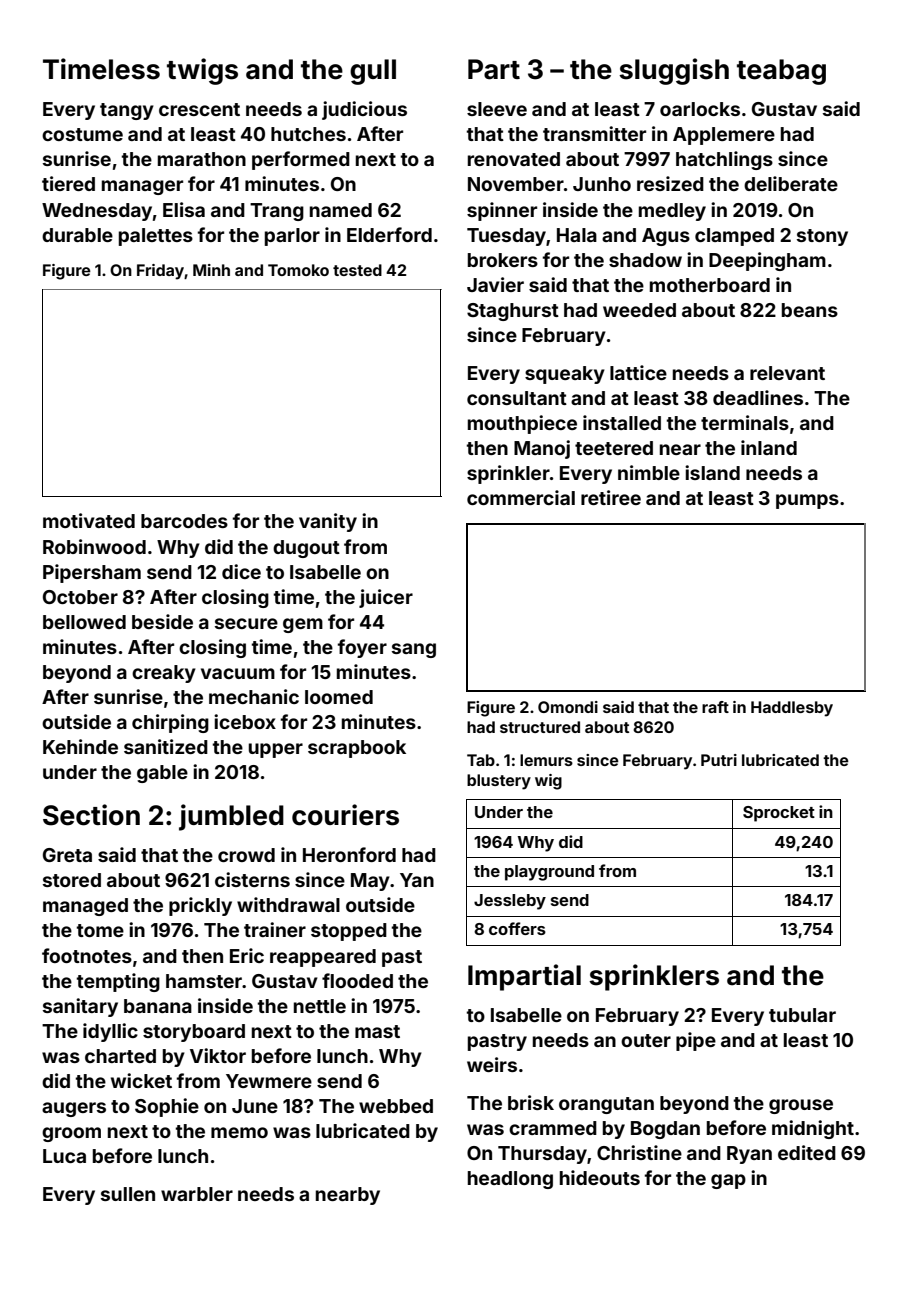 This image has height=1316, width=908. What do you see at coordinates (84, 622) in the image?
I see `bellowed` at bounding box center [84, 622].
